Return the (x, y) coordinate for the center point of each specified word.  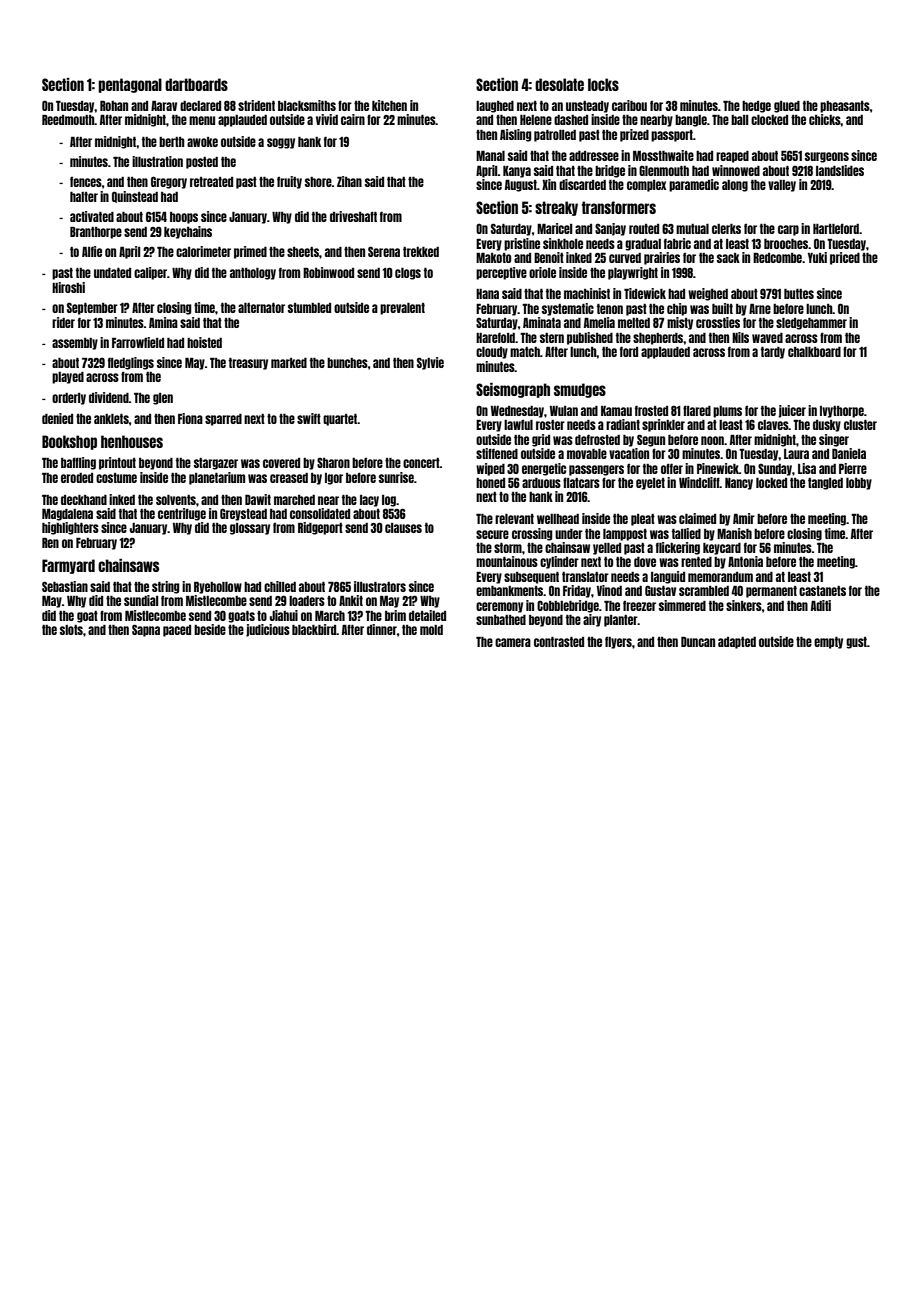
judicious (268, 630)
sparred (223, 420)
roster (550, 425)
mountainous (507, 561)
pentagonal (130, 85)
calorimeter (203, 251)
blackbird (314, 629)
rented (696, 562)
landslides (840, 170)
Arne (760, 309)
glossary (250, 529)
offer (672, 468)
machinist (587, 293)
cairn (353, 119)
